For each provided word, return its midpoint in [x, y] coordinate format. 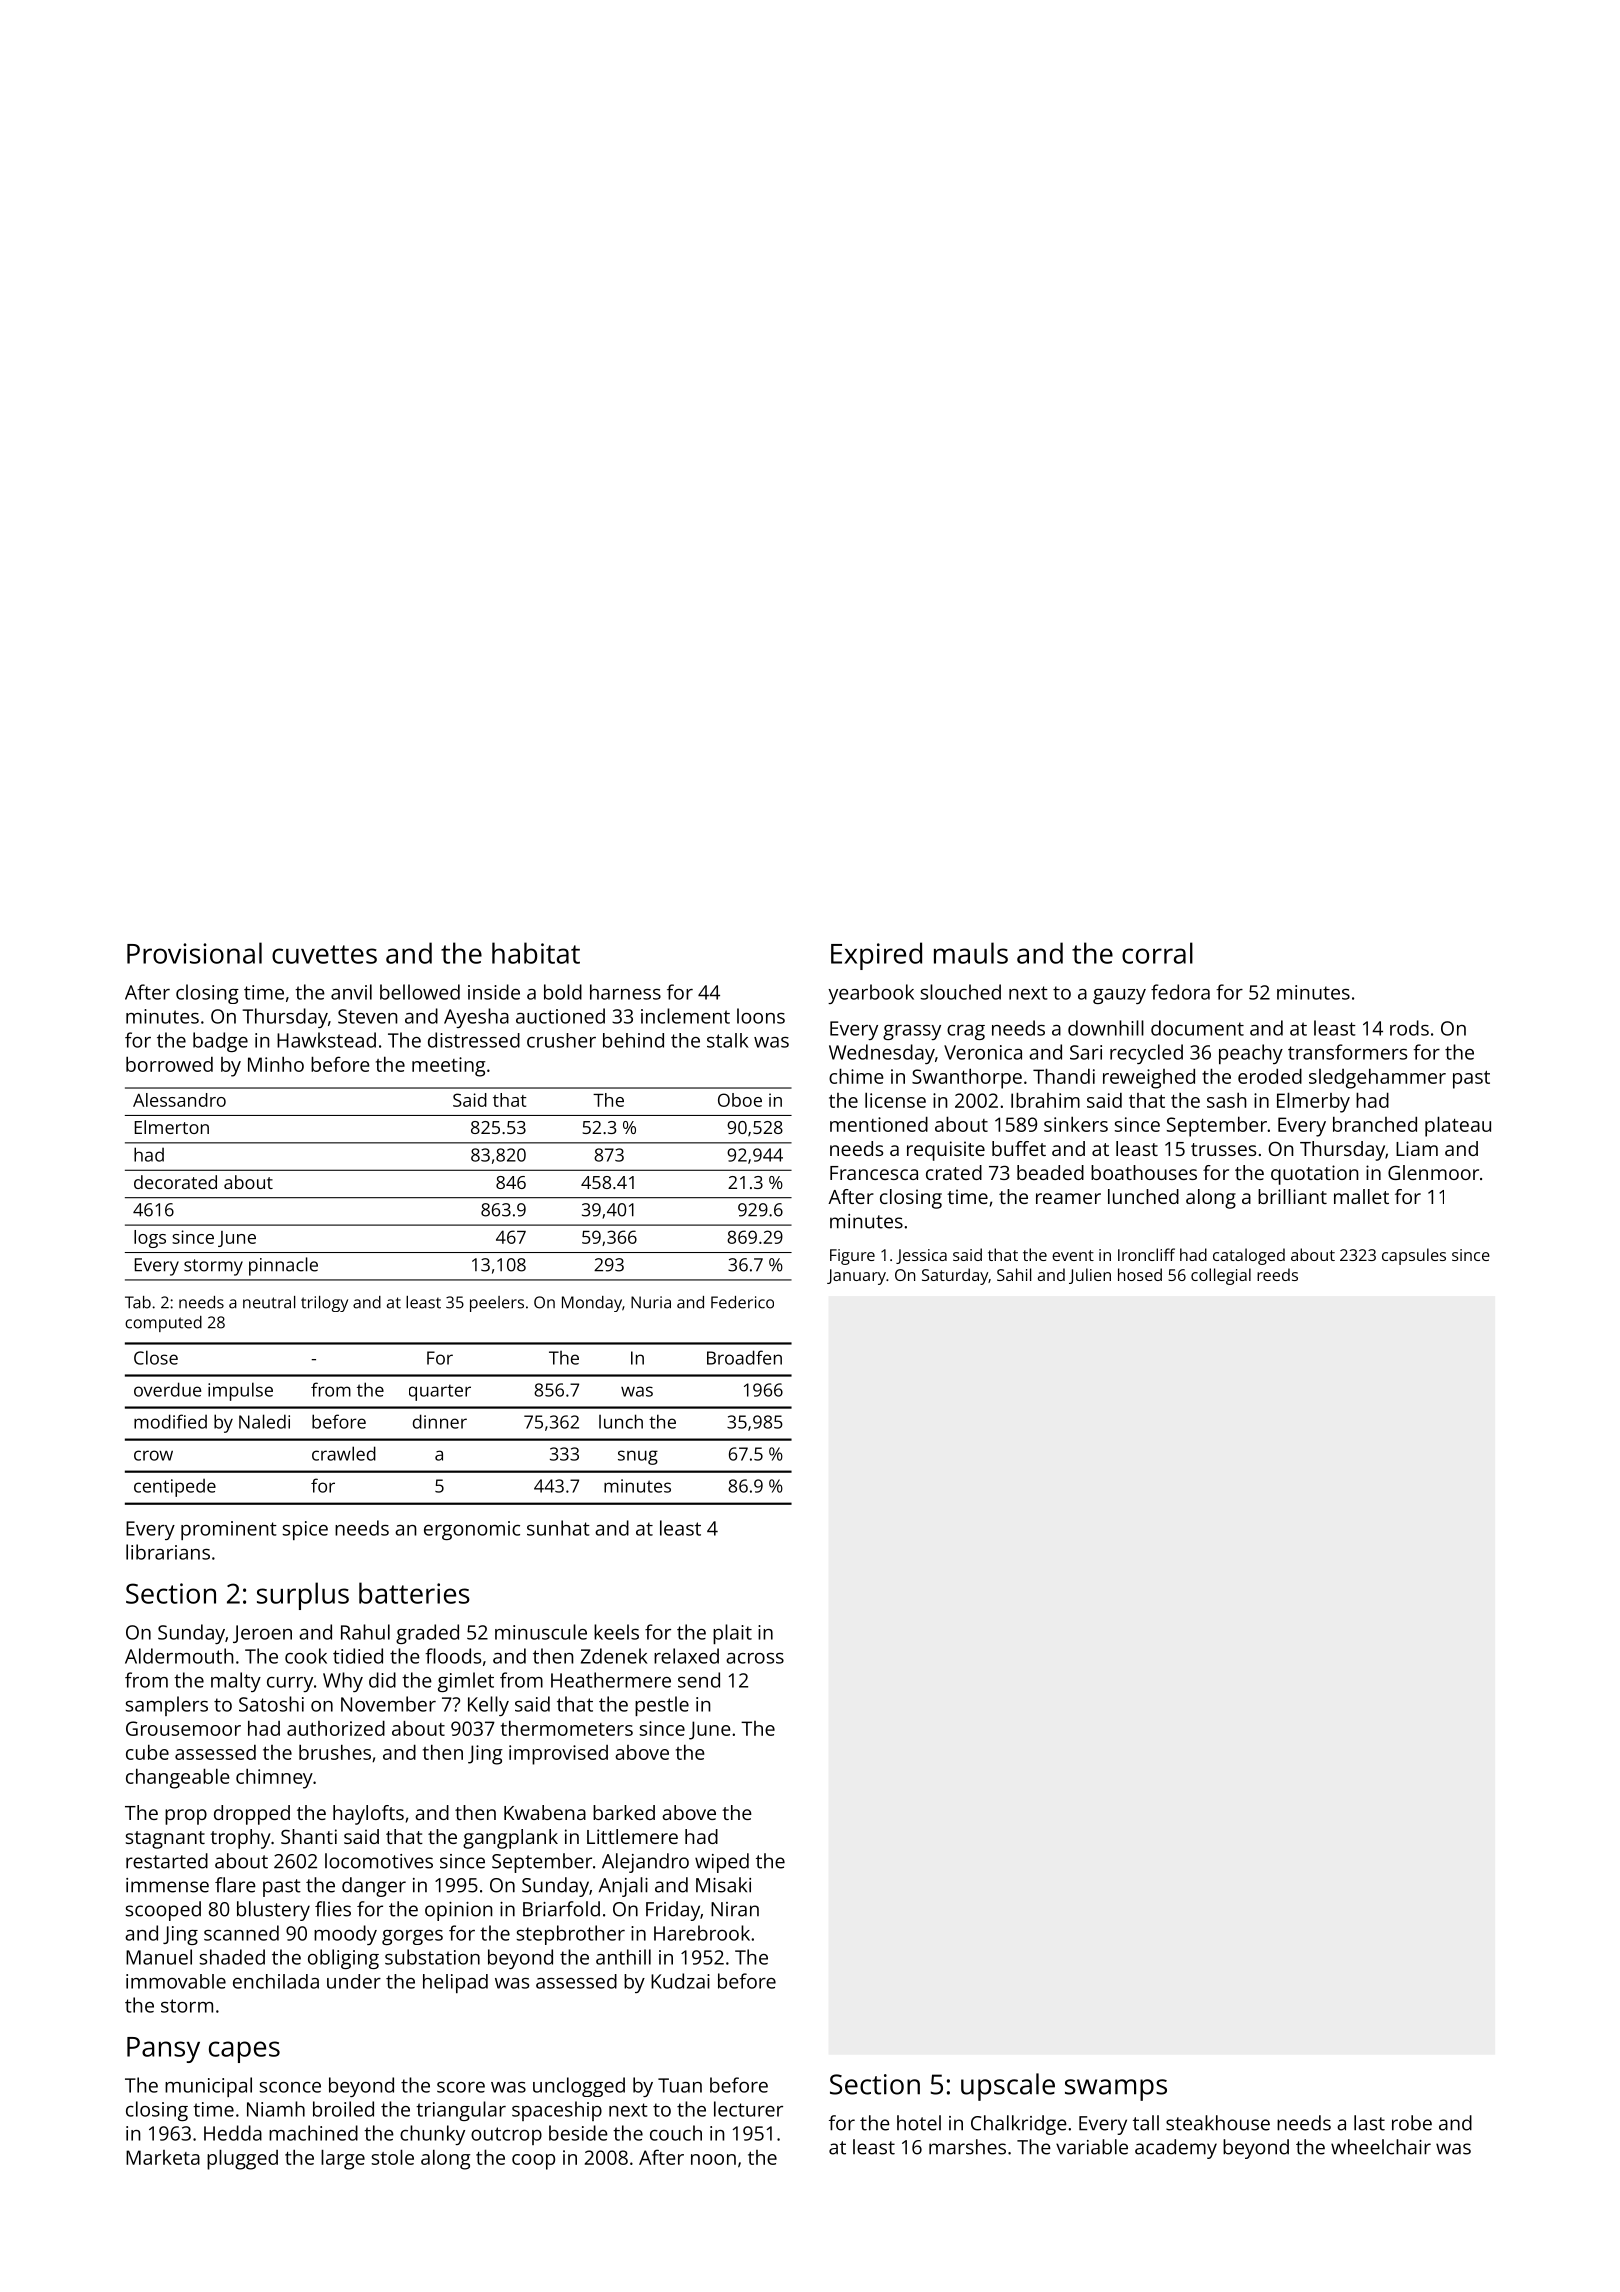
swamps [1116, 2090]
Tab [138, 1302]
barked [624, 1812]
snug [638, 1457]
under [354, 1981]
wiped [722, 1863]
